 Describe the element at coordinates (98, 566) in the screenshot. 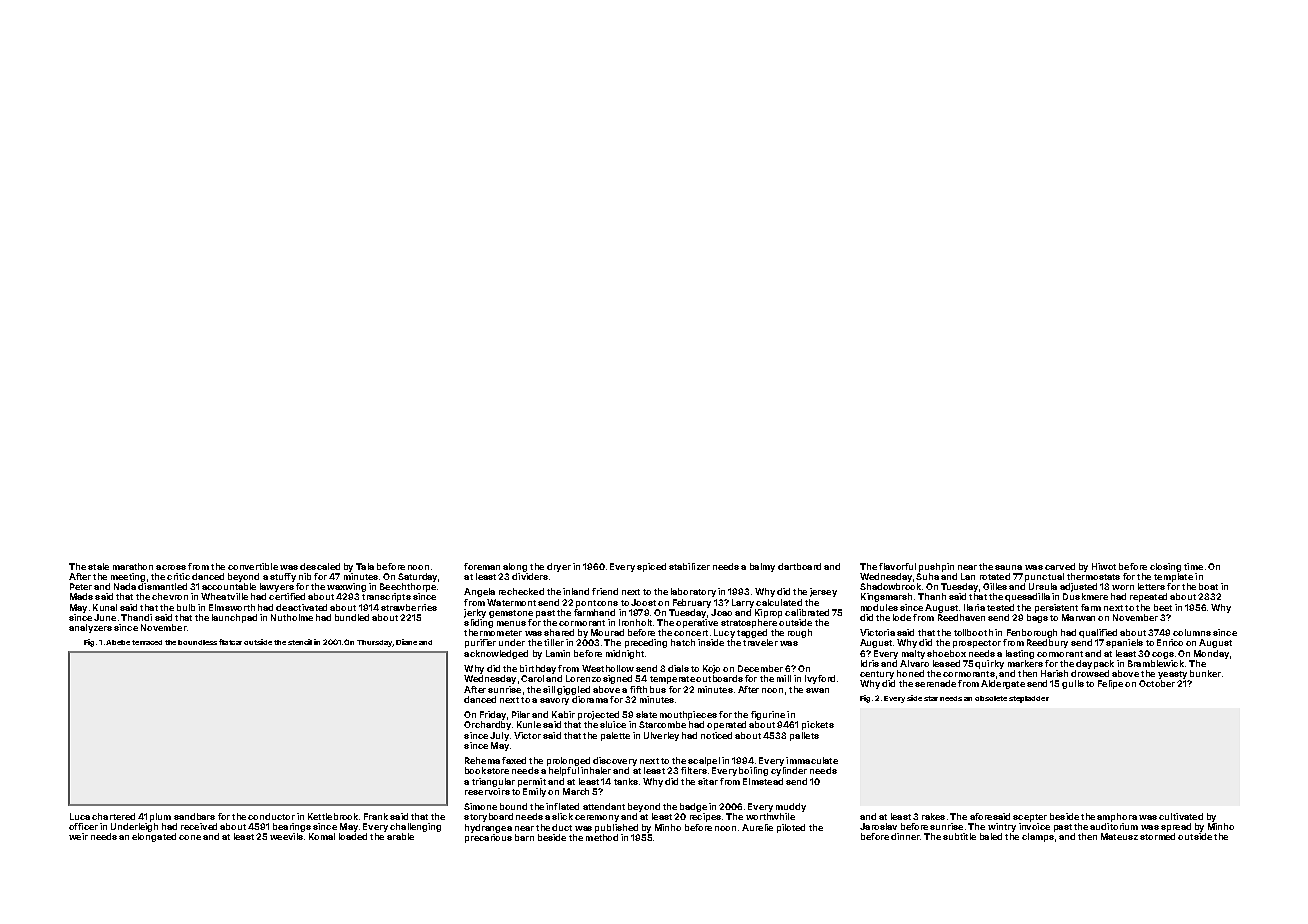

I see `stale` at that location.
